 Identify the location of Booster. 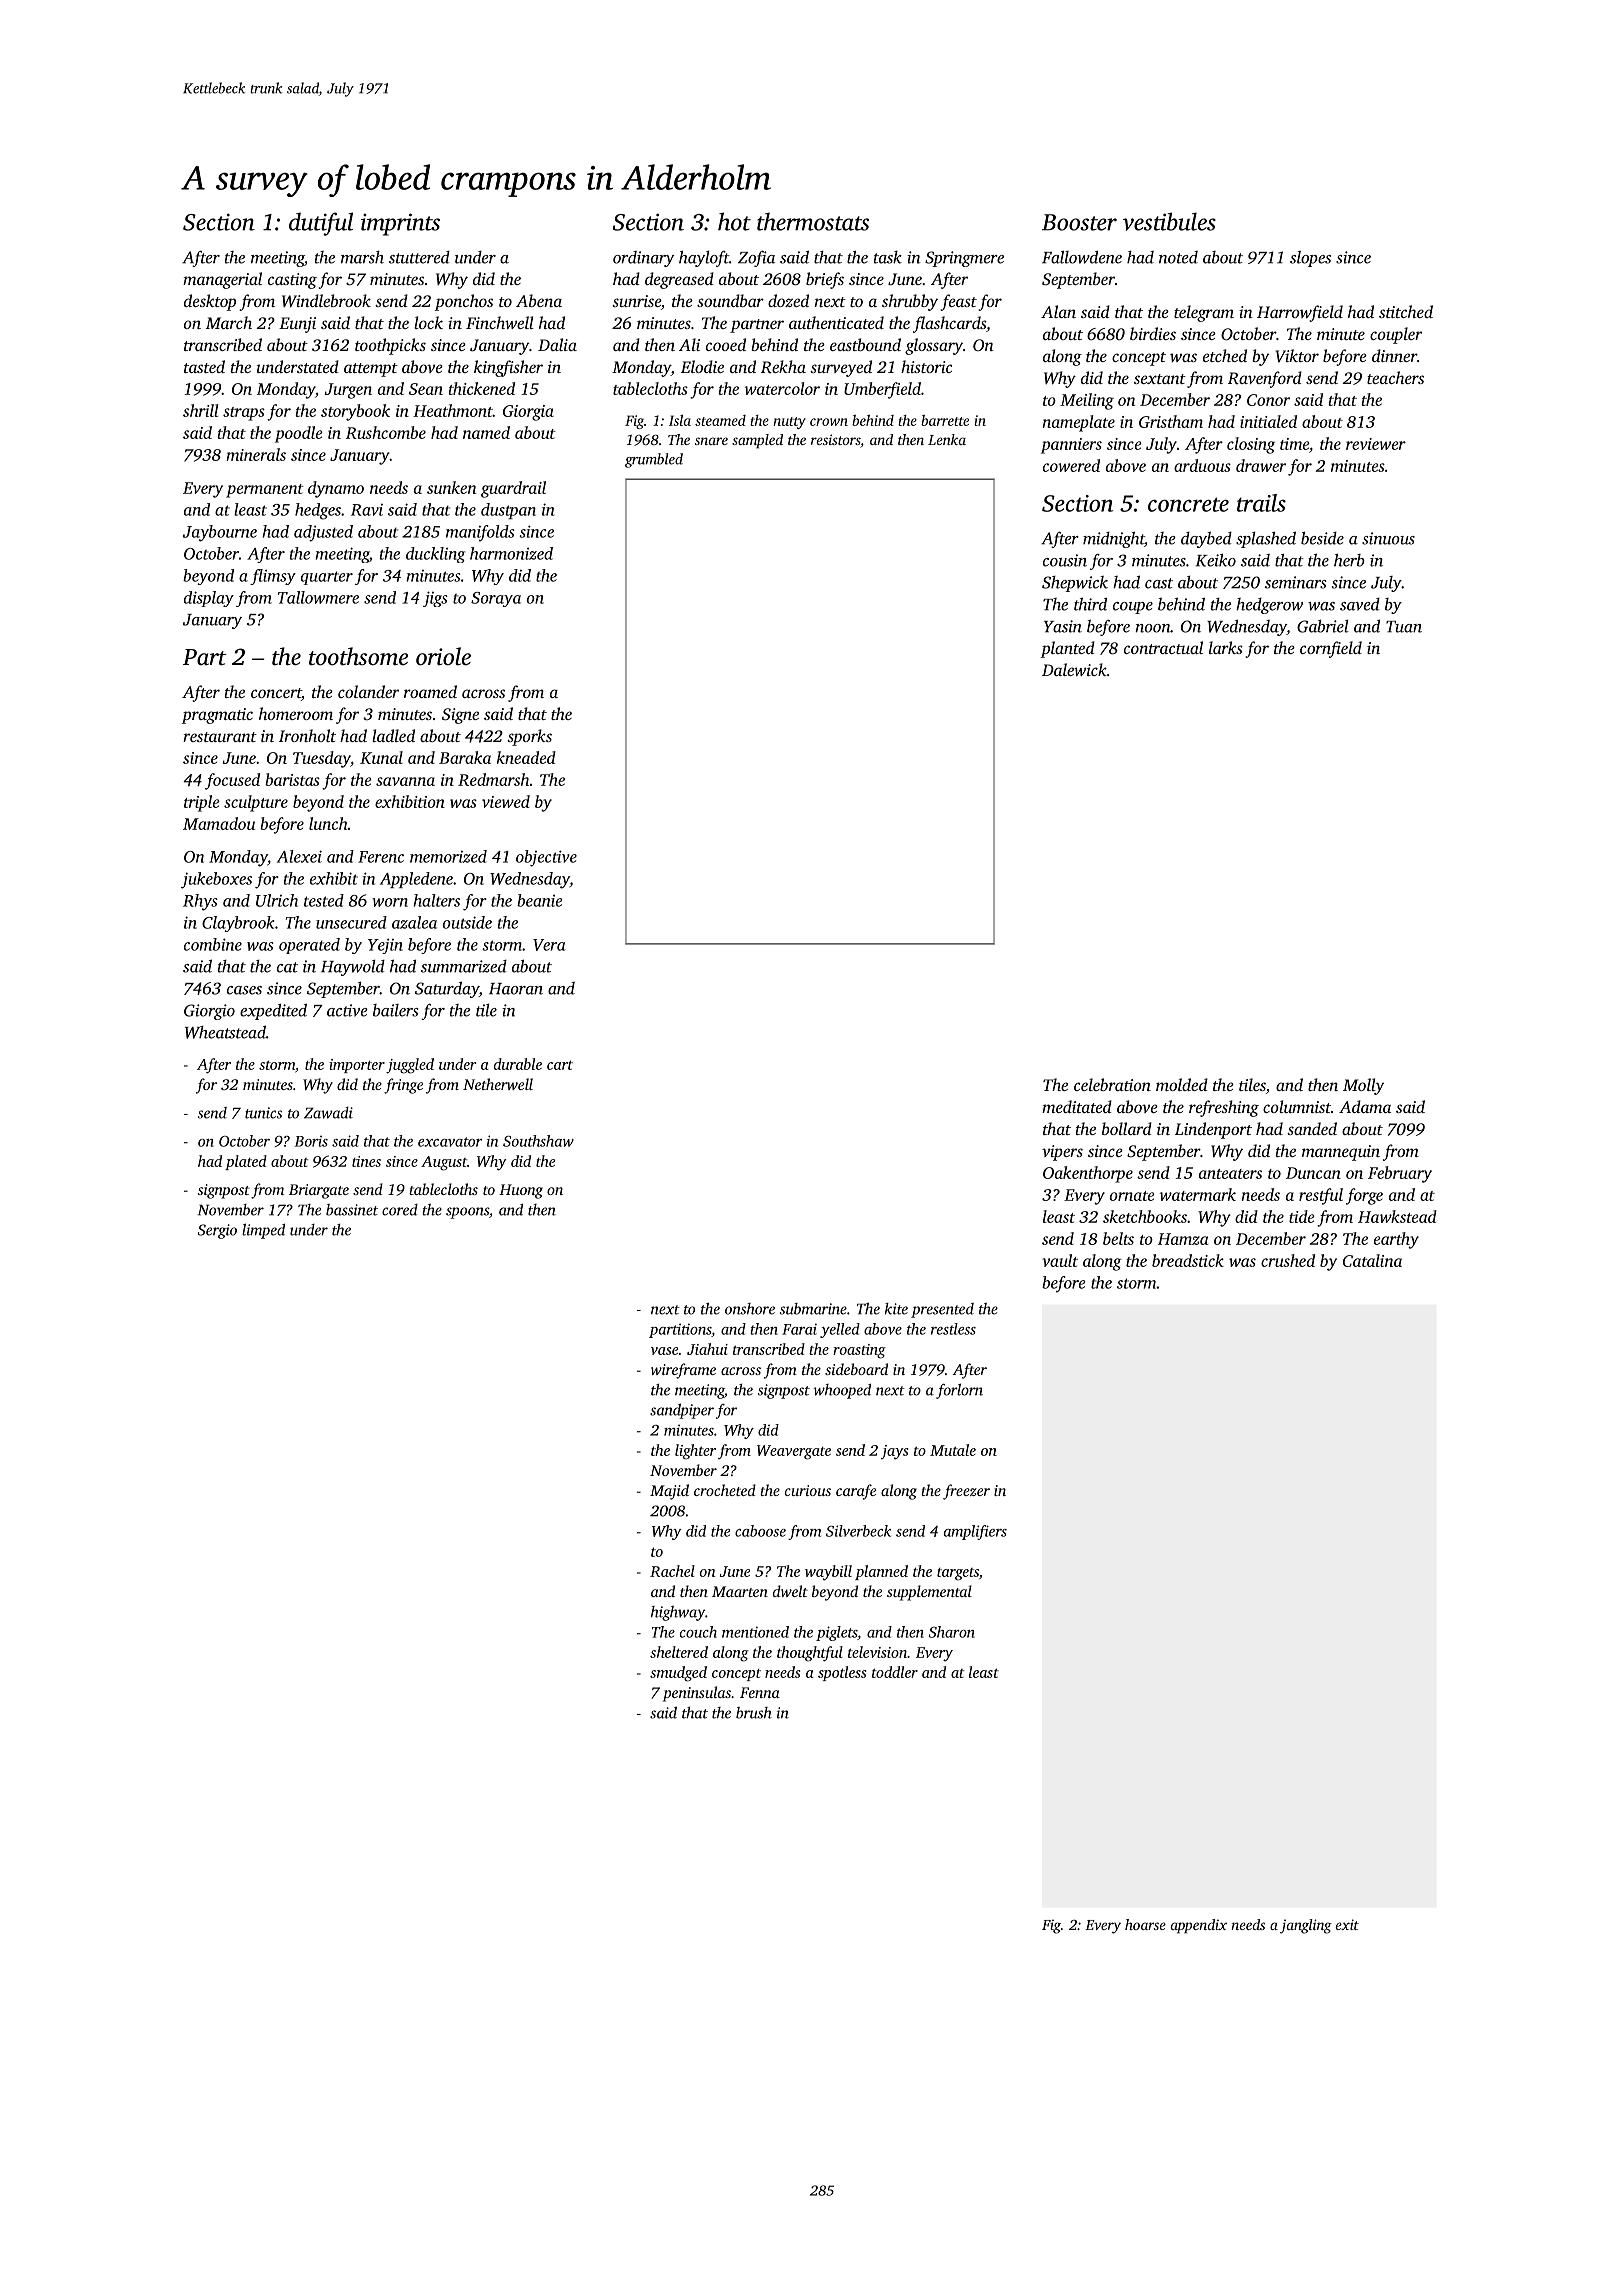
(1079, 222).
